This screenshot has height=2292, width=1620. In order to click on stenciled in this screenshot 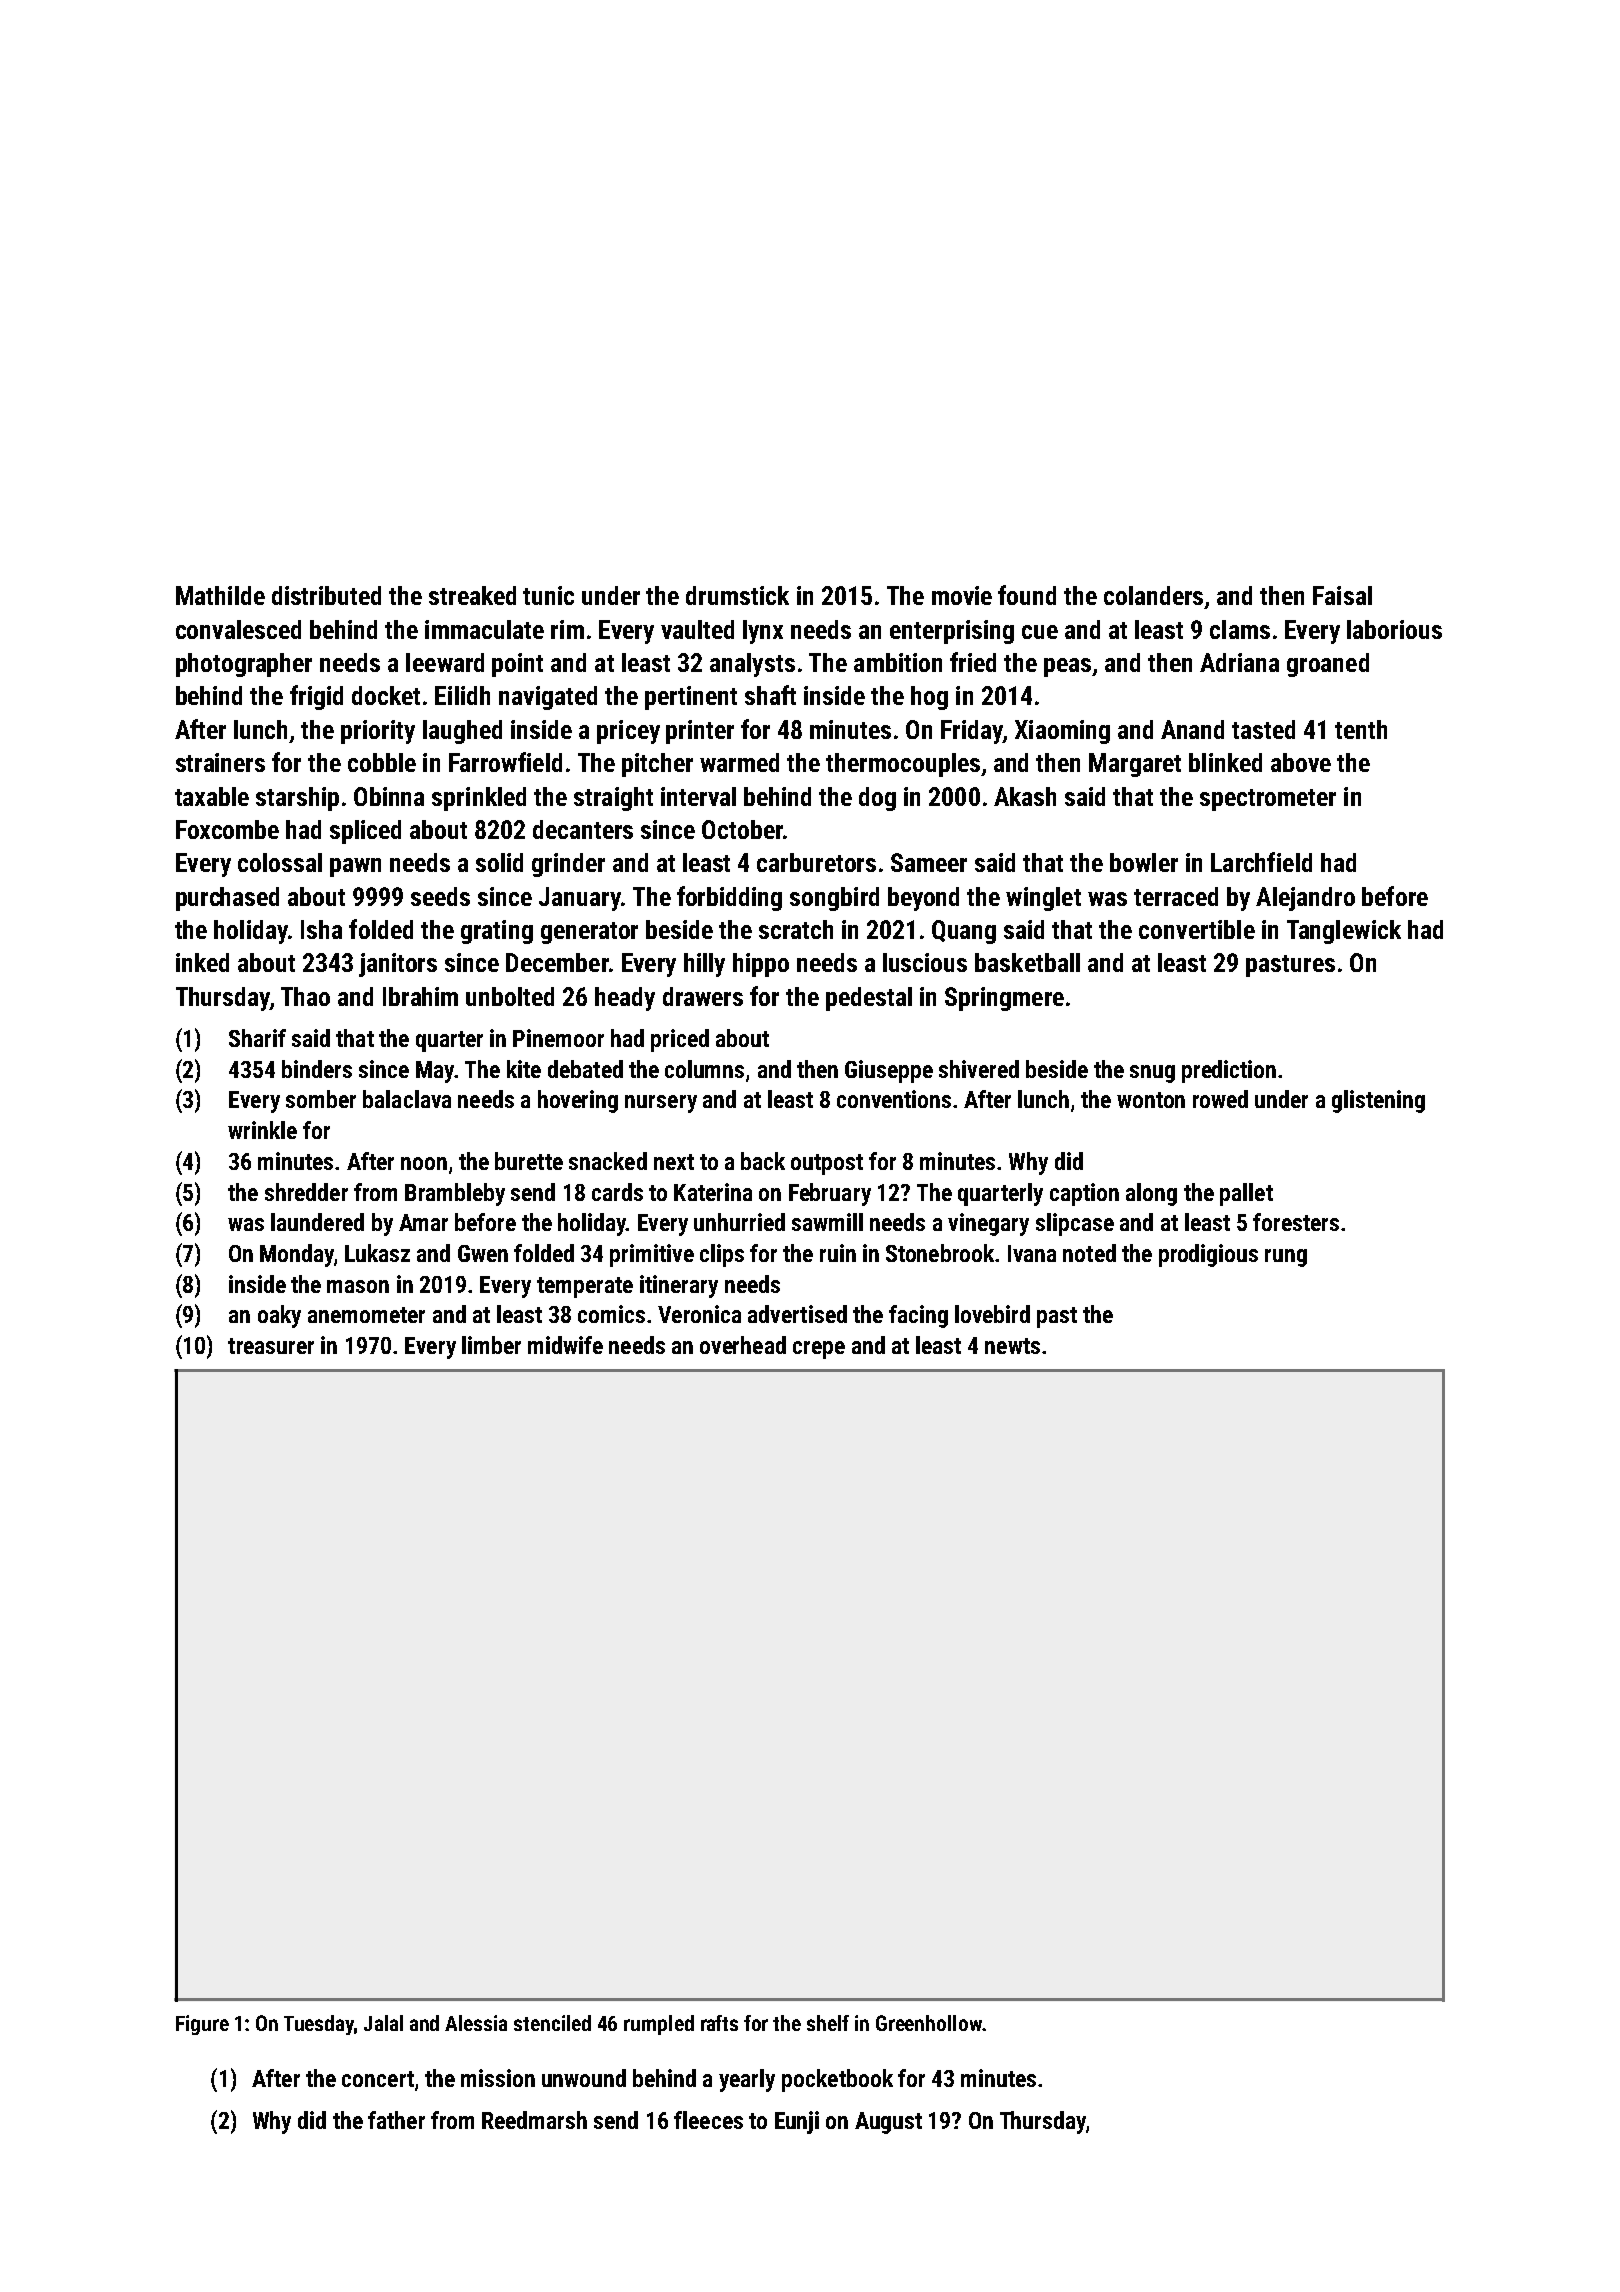, I will do `click(552, 2023)`.
